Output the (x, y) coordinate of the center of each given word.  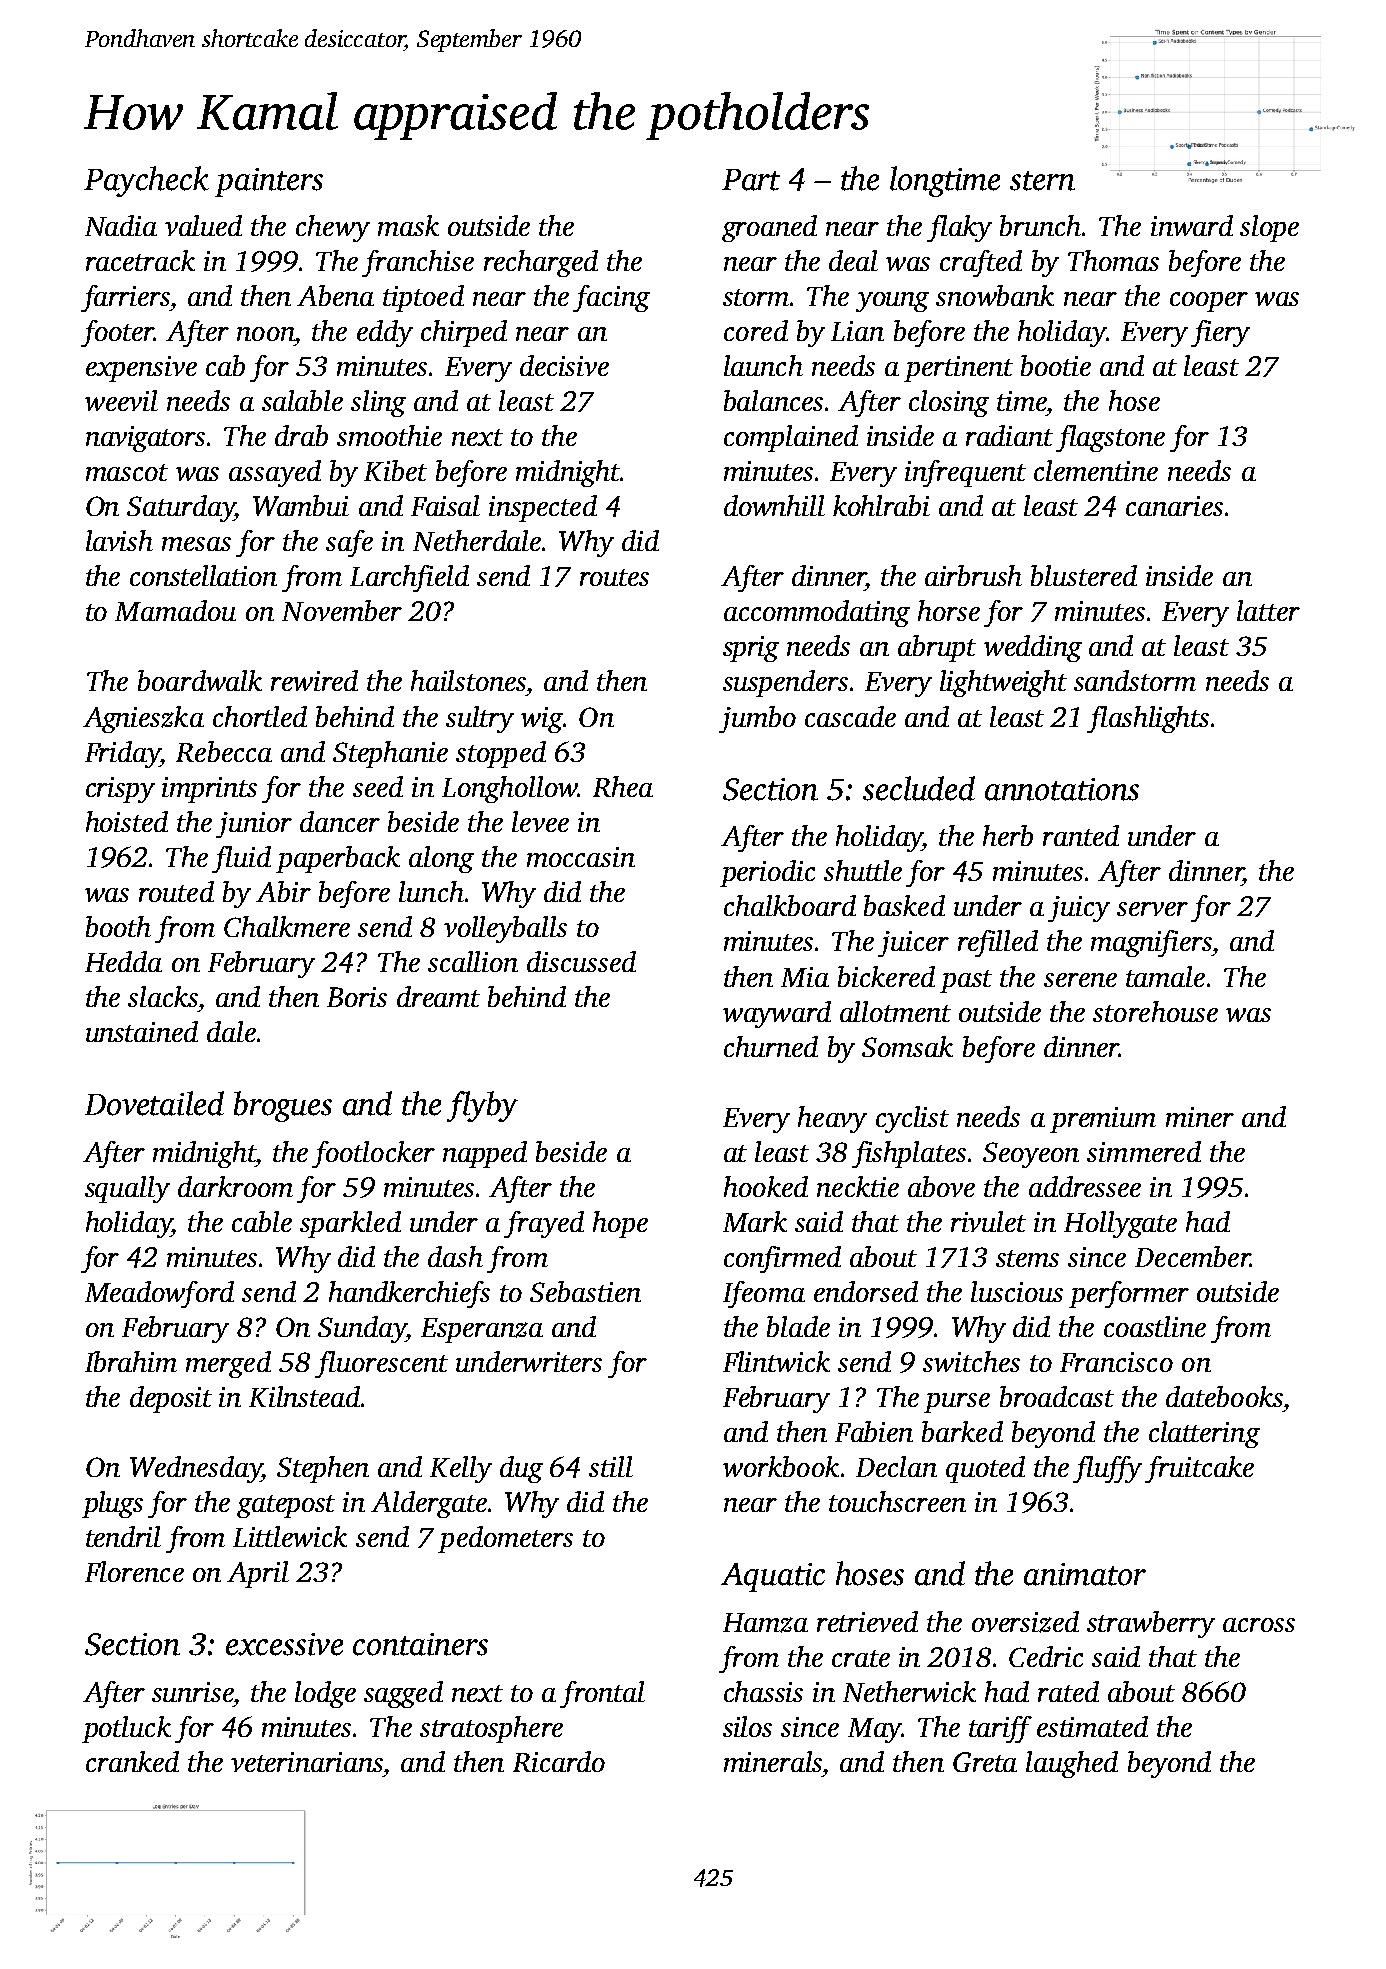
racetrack (140, 260)
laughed (1072, 1764)
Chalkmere (287, 926)
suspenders (785, 683)
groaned (769, 228)
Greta (985, 1762)
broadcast (1057, 1396)
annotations (1062, 789)
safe (349, 543)
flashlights (1148, 719)
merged (228, 1364)
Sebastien (585, 1291)
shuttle (863, 870)
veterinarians (307, 1762)
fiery (1220, 333)
